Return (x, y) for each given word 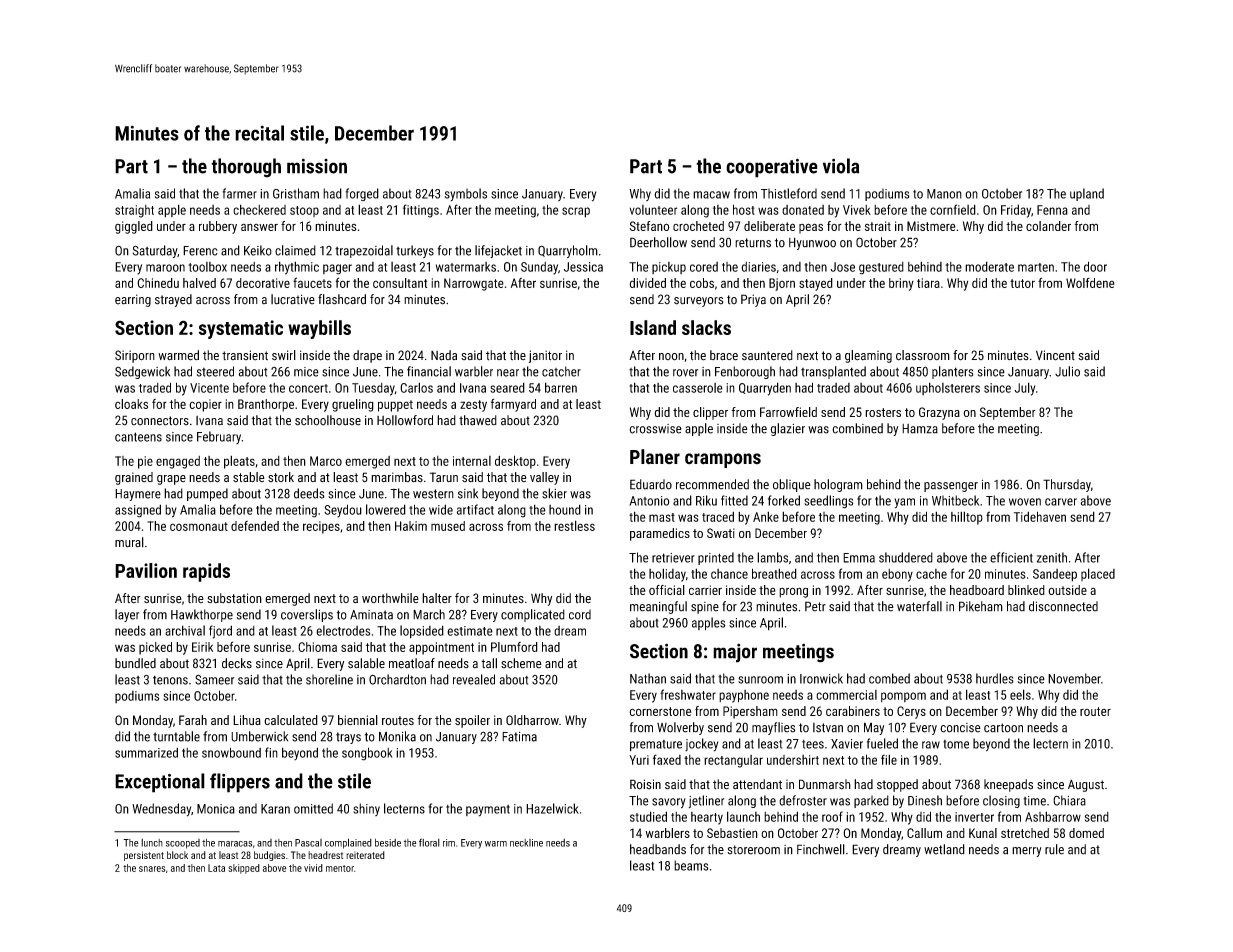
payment (488, 811)
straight (134, 211)
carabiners (853, 711)
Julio (1067, 371)
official (667, 590)
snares (152, 869)
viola (841, 166)
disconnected (1063, 606)
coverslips (307, 615)
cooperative (772, 168)
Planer (655, 457)
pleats (239, 462)
